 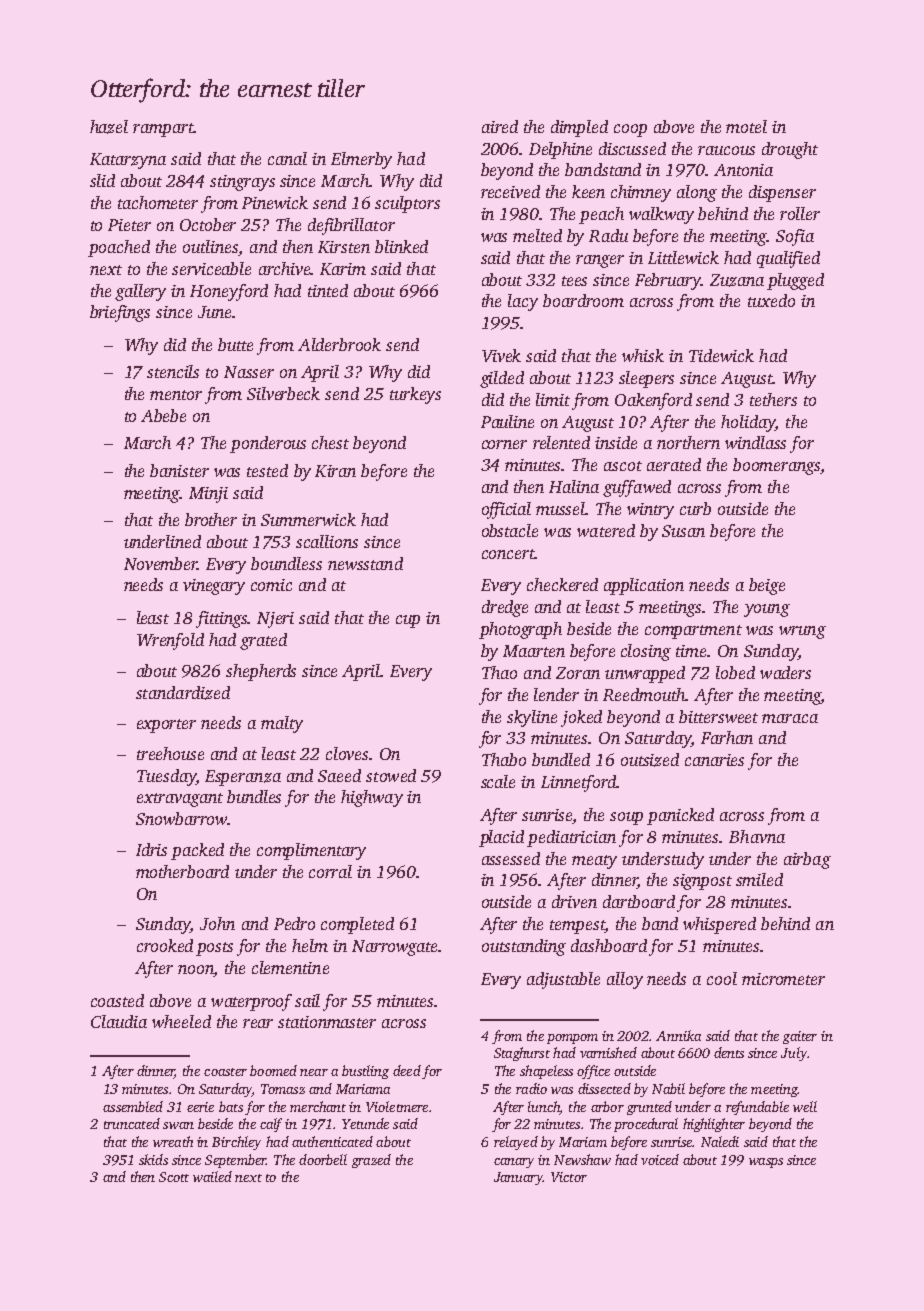 What do you see at coordinates (401, 246) in the page?
I see `blinked` at bounding box center [401, 246].
